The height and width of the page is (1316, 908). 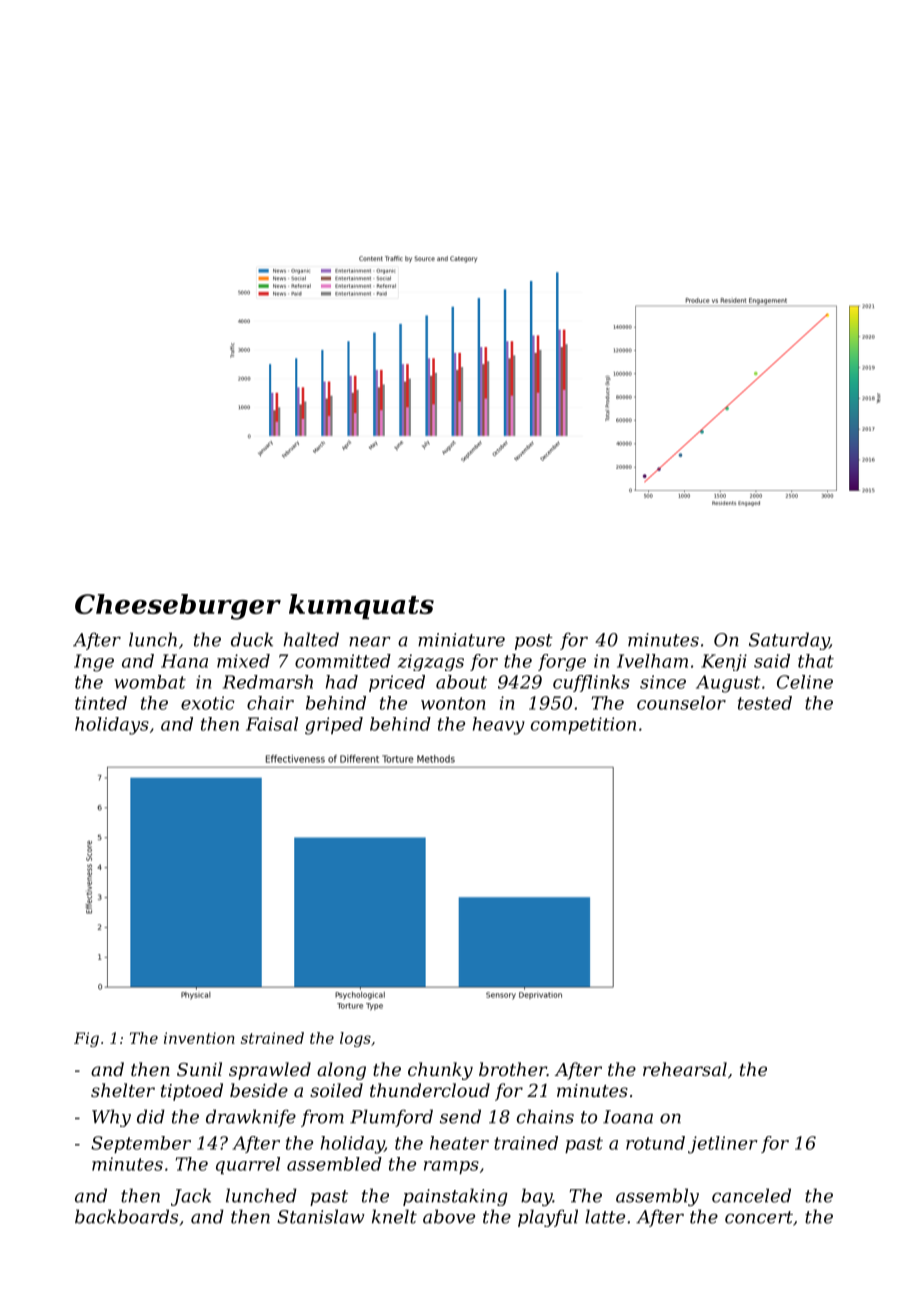 I want to click on bay, so click(x=537, y=1197).
